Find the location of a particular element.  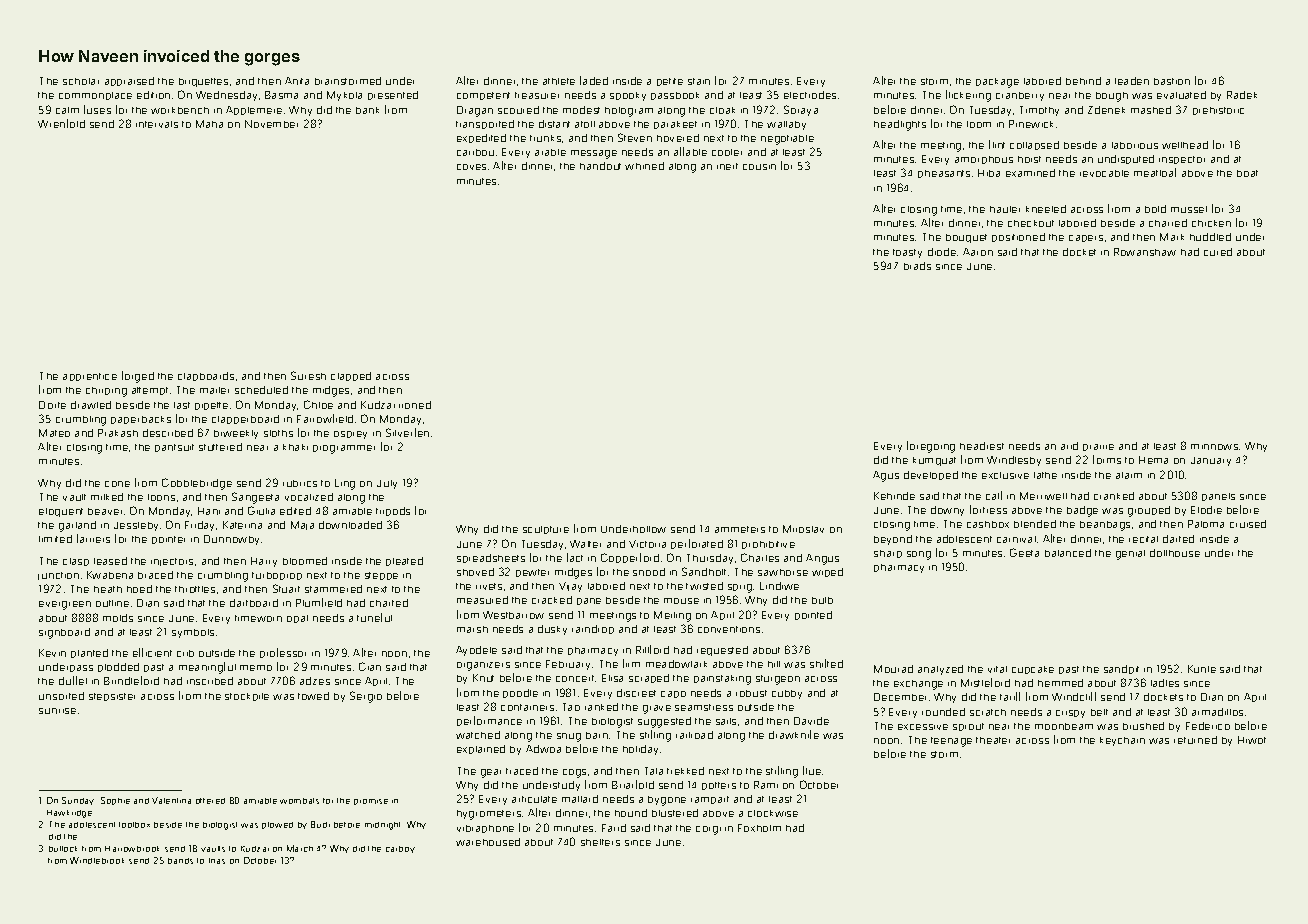

forged is located at coordinates (138, 377).
